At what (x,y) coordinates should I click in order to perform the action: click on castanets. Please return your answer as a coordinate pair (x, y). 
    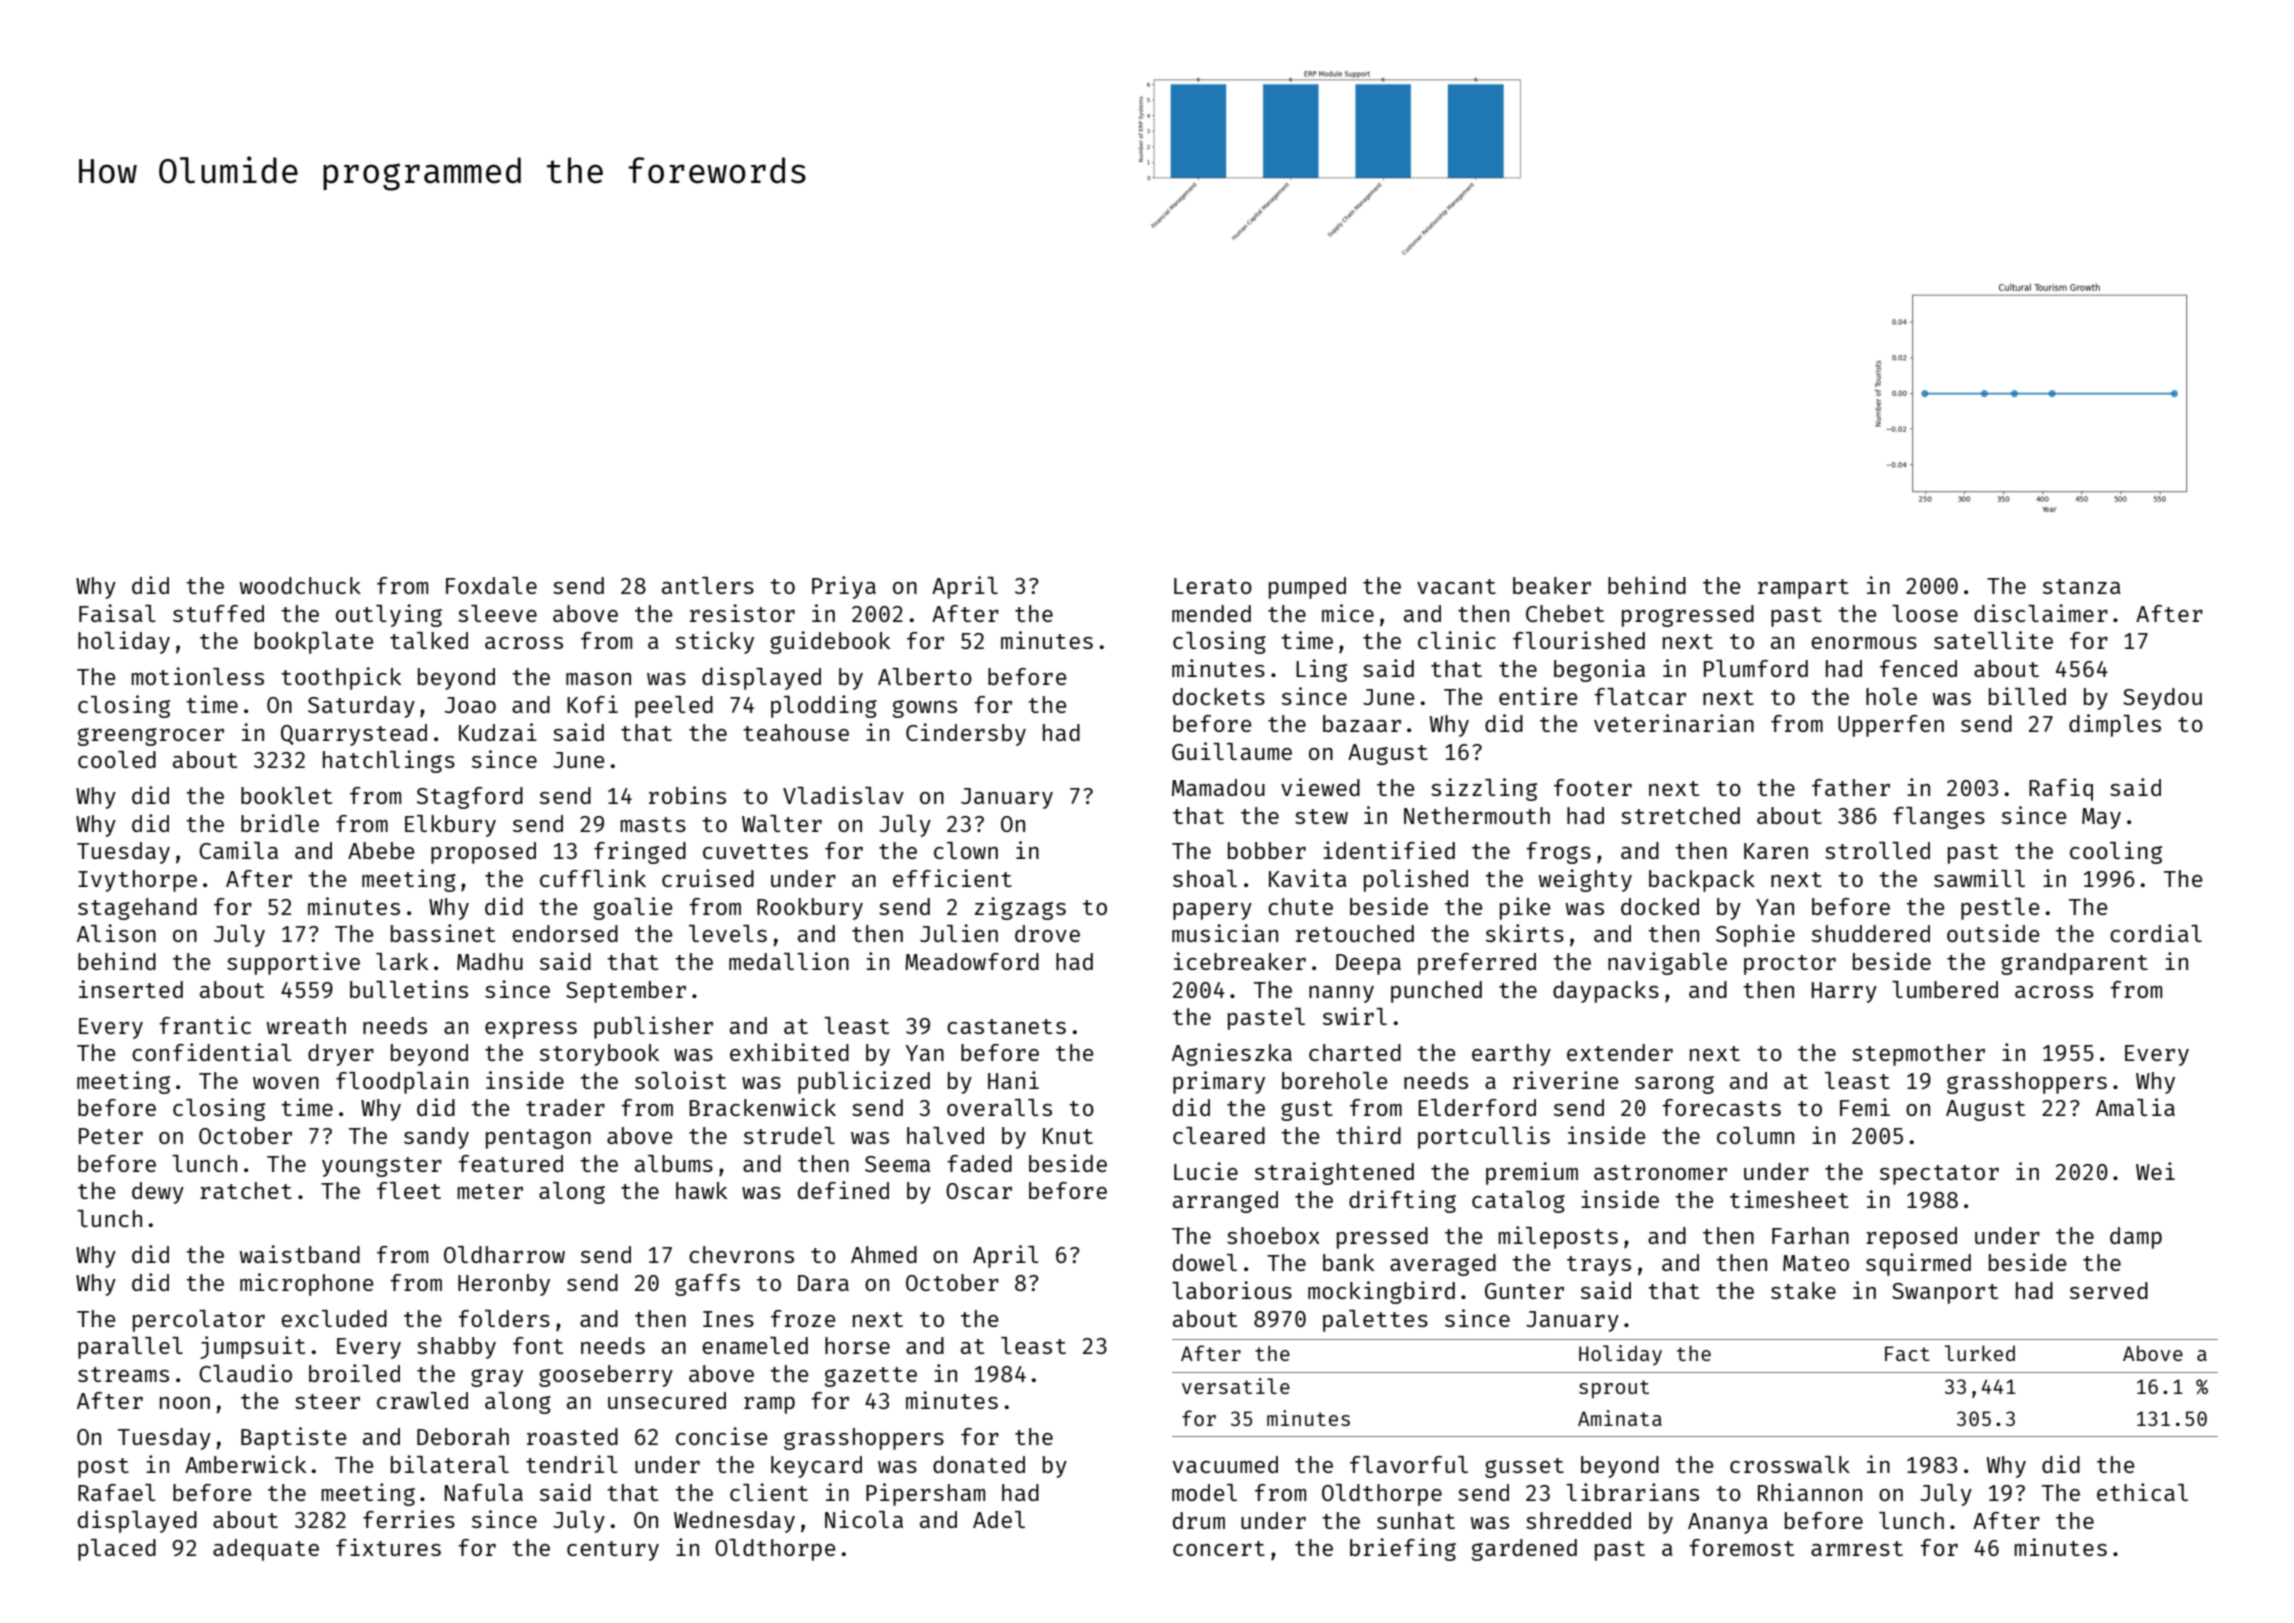
    Looking at the image, I should click on (1006, 1026).
